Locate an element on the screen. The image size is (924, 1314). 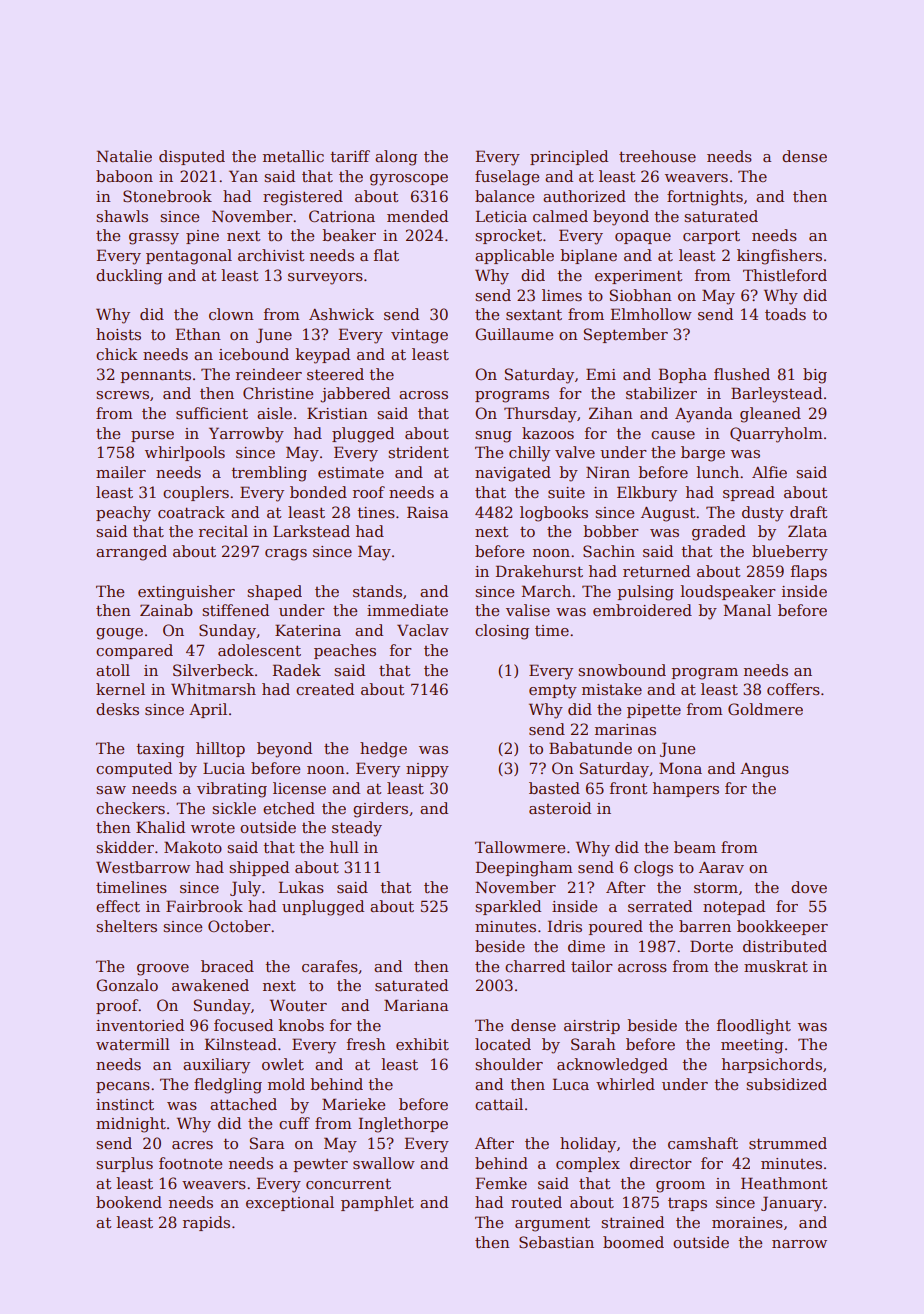
treehouse is located at coordinates (657, 156).
